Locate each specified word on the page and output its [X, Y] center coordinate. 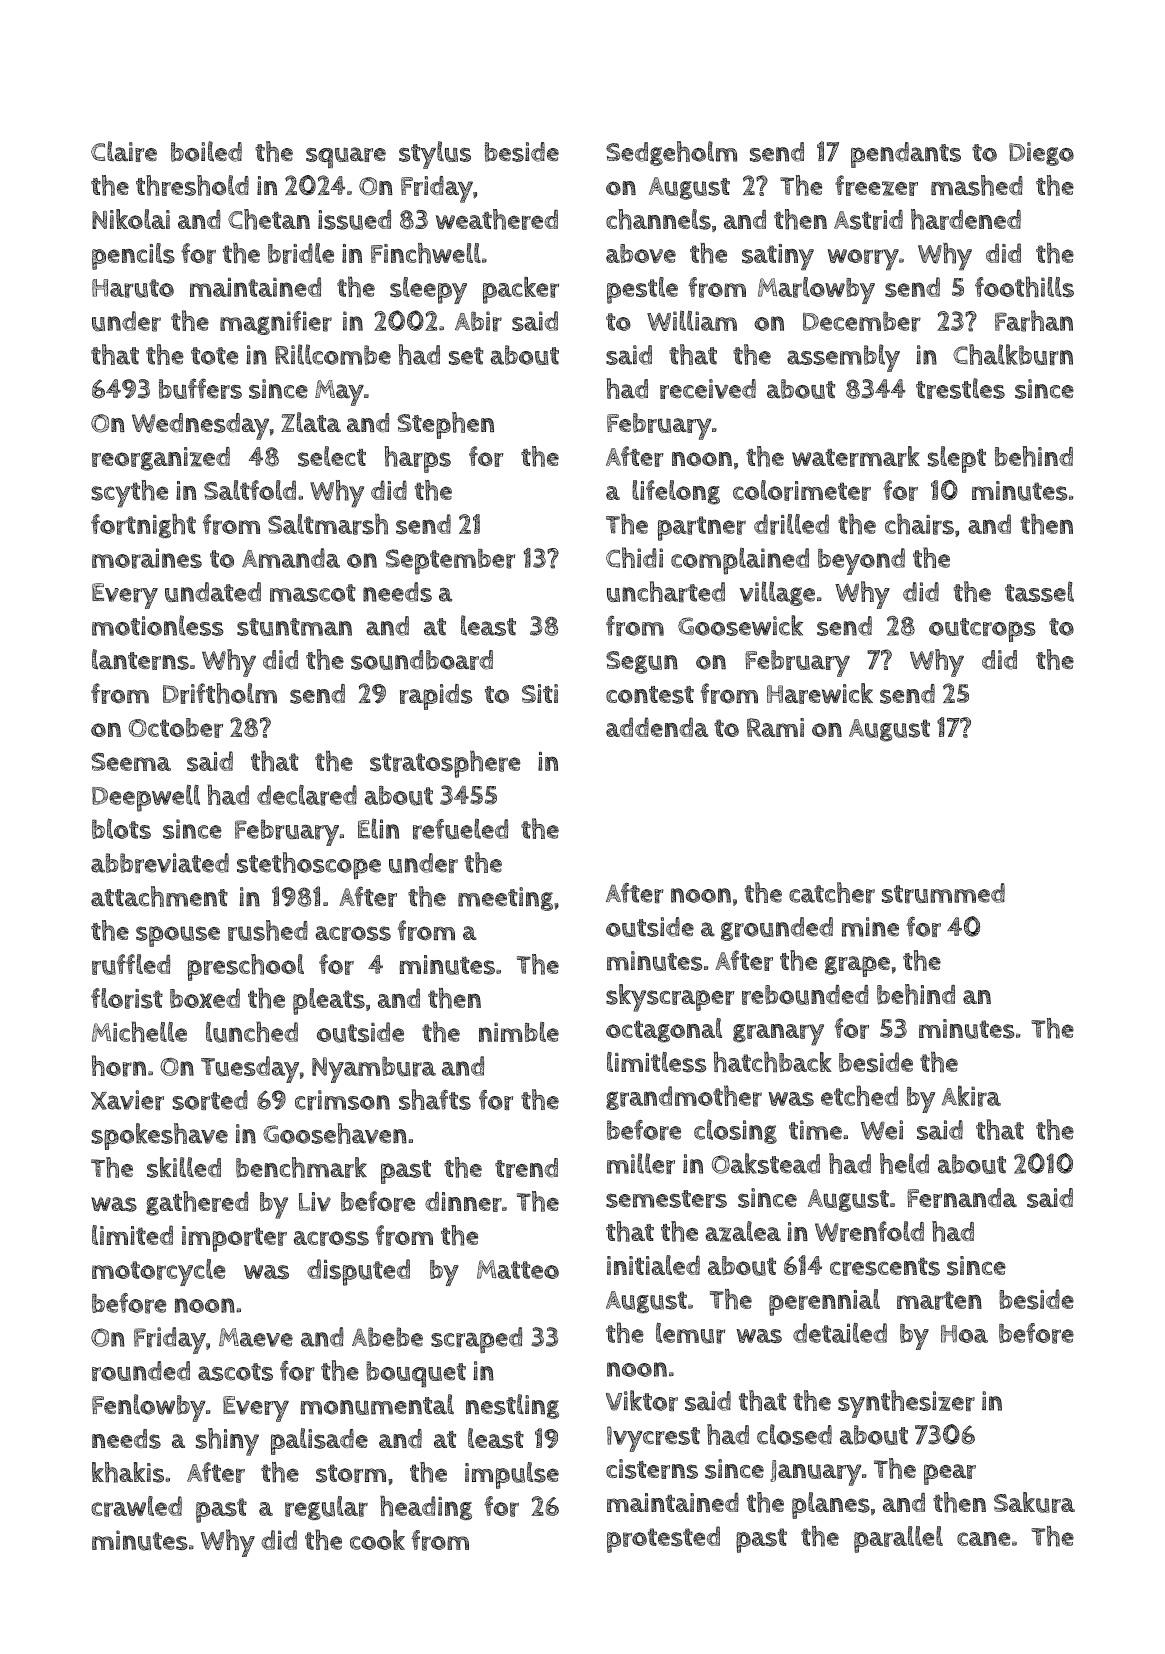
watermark [856, 456]
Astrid [868, 220]
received [708, 389]
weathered [497, 219]
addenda [657, 727]
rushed [268, 930]
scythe [129, 494]
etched [859, 1095]
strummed [943, 893]
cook [377, 1539]
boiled [206, 151]
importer [234, 1239]
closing [735, 1131]
